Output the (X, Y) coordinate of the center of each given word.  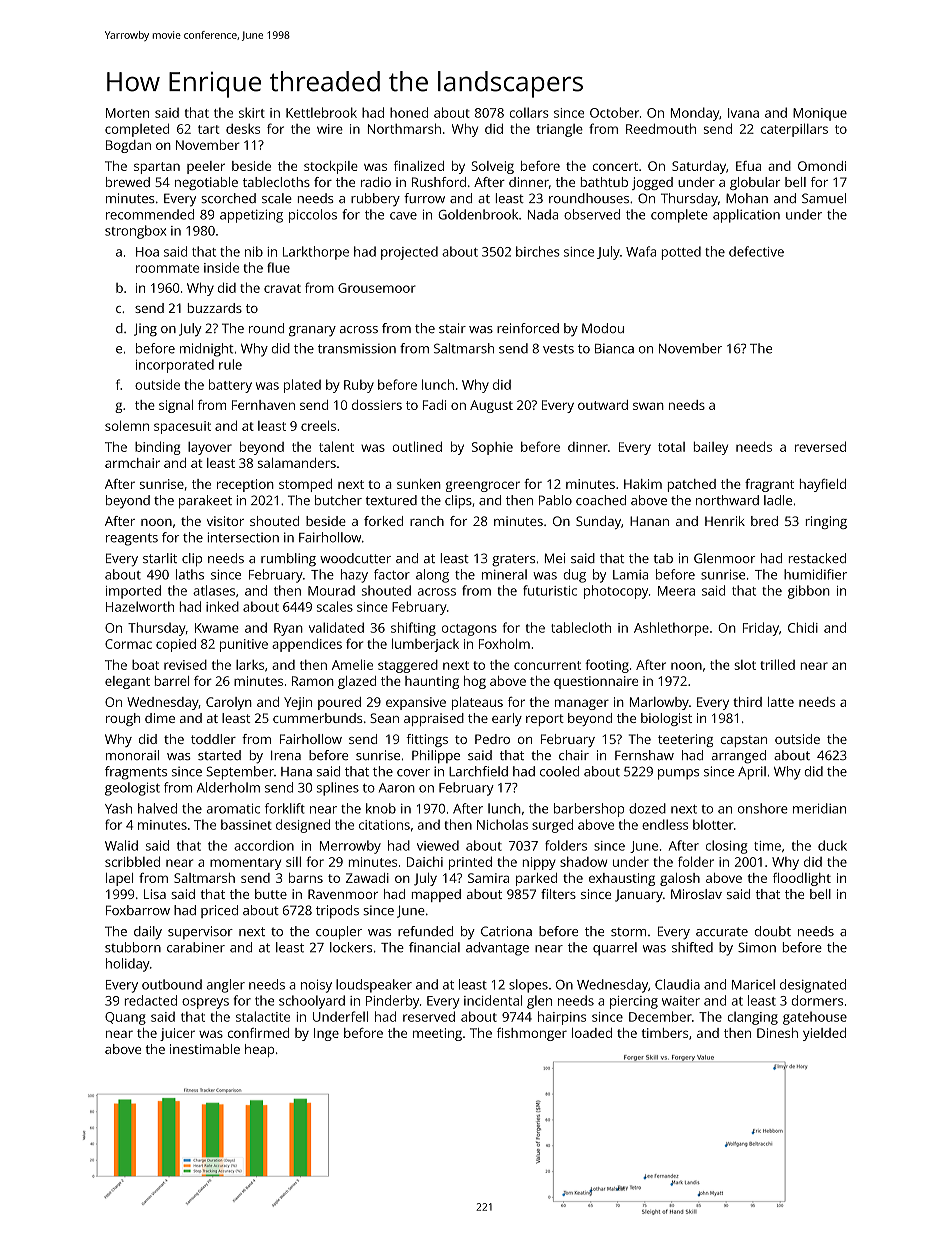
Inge (326, 1034)
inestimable (205, 1049)
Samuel (824, 198)
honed (409, 112)
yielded (824, 1034)
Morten (127, 113)
